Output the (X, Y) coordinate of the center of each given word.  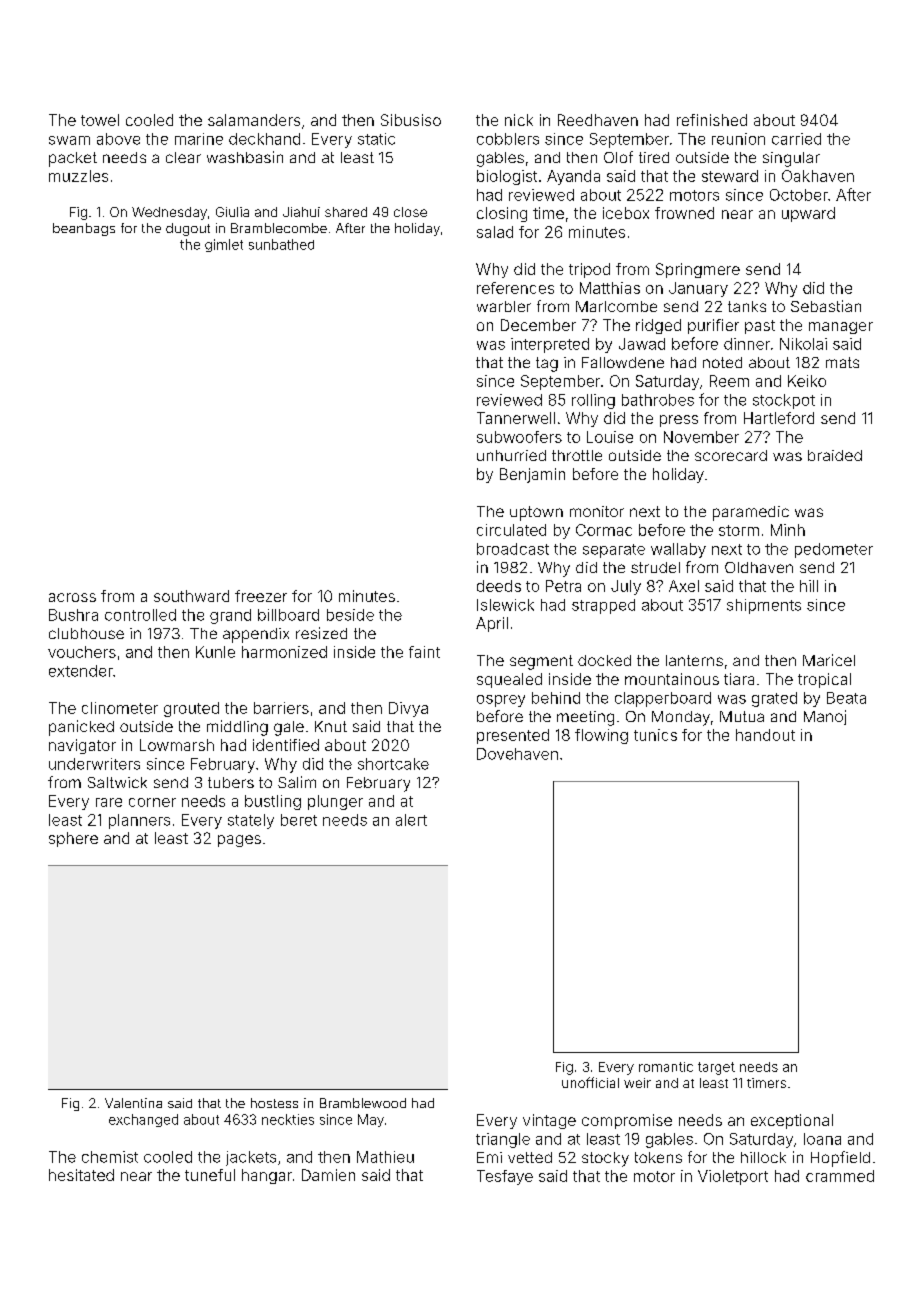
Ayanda (573, 177)
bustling (273, 802)
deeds (499, 586)
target (716, 1068)
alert (411, 820)
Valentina (133, 1103)
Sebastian (826, 306)
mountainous (672, 679)
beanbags (84, 229)
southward (191, 596)
